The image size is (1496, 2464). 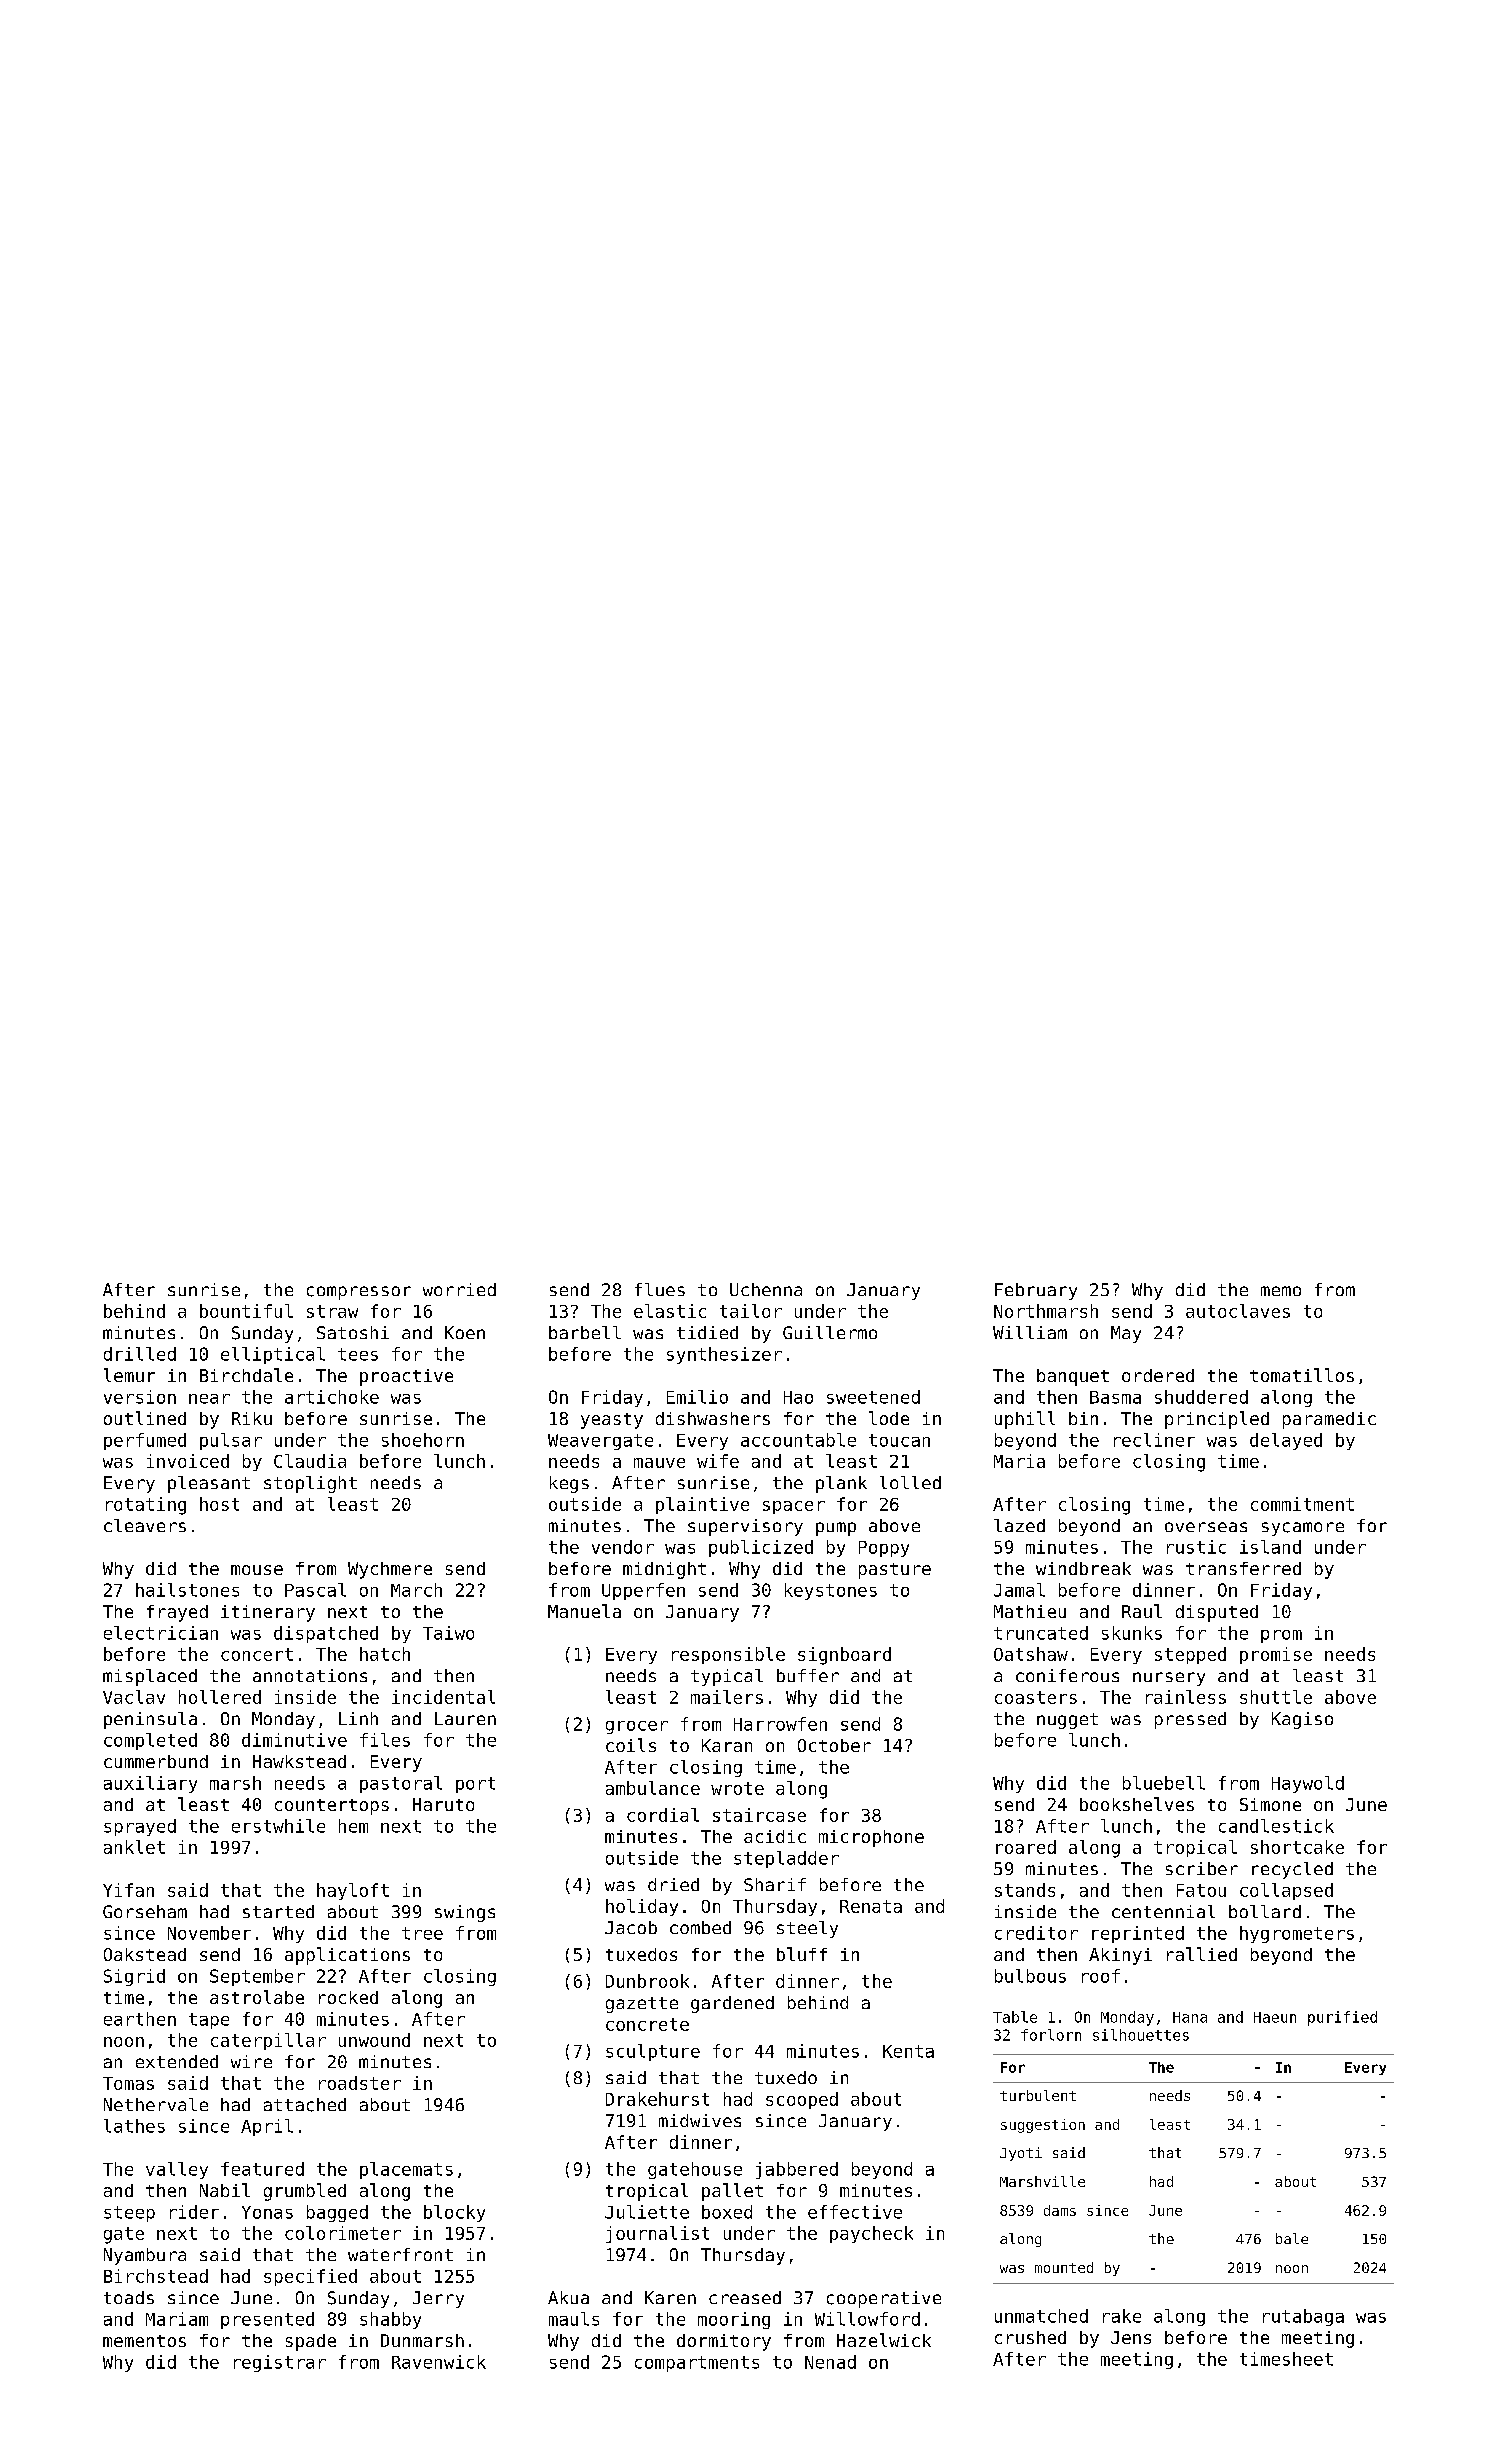 I want to click on flues, so click(x=660, y=1289).
